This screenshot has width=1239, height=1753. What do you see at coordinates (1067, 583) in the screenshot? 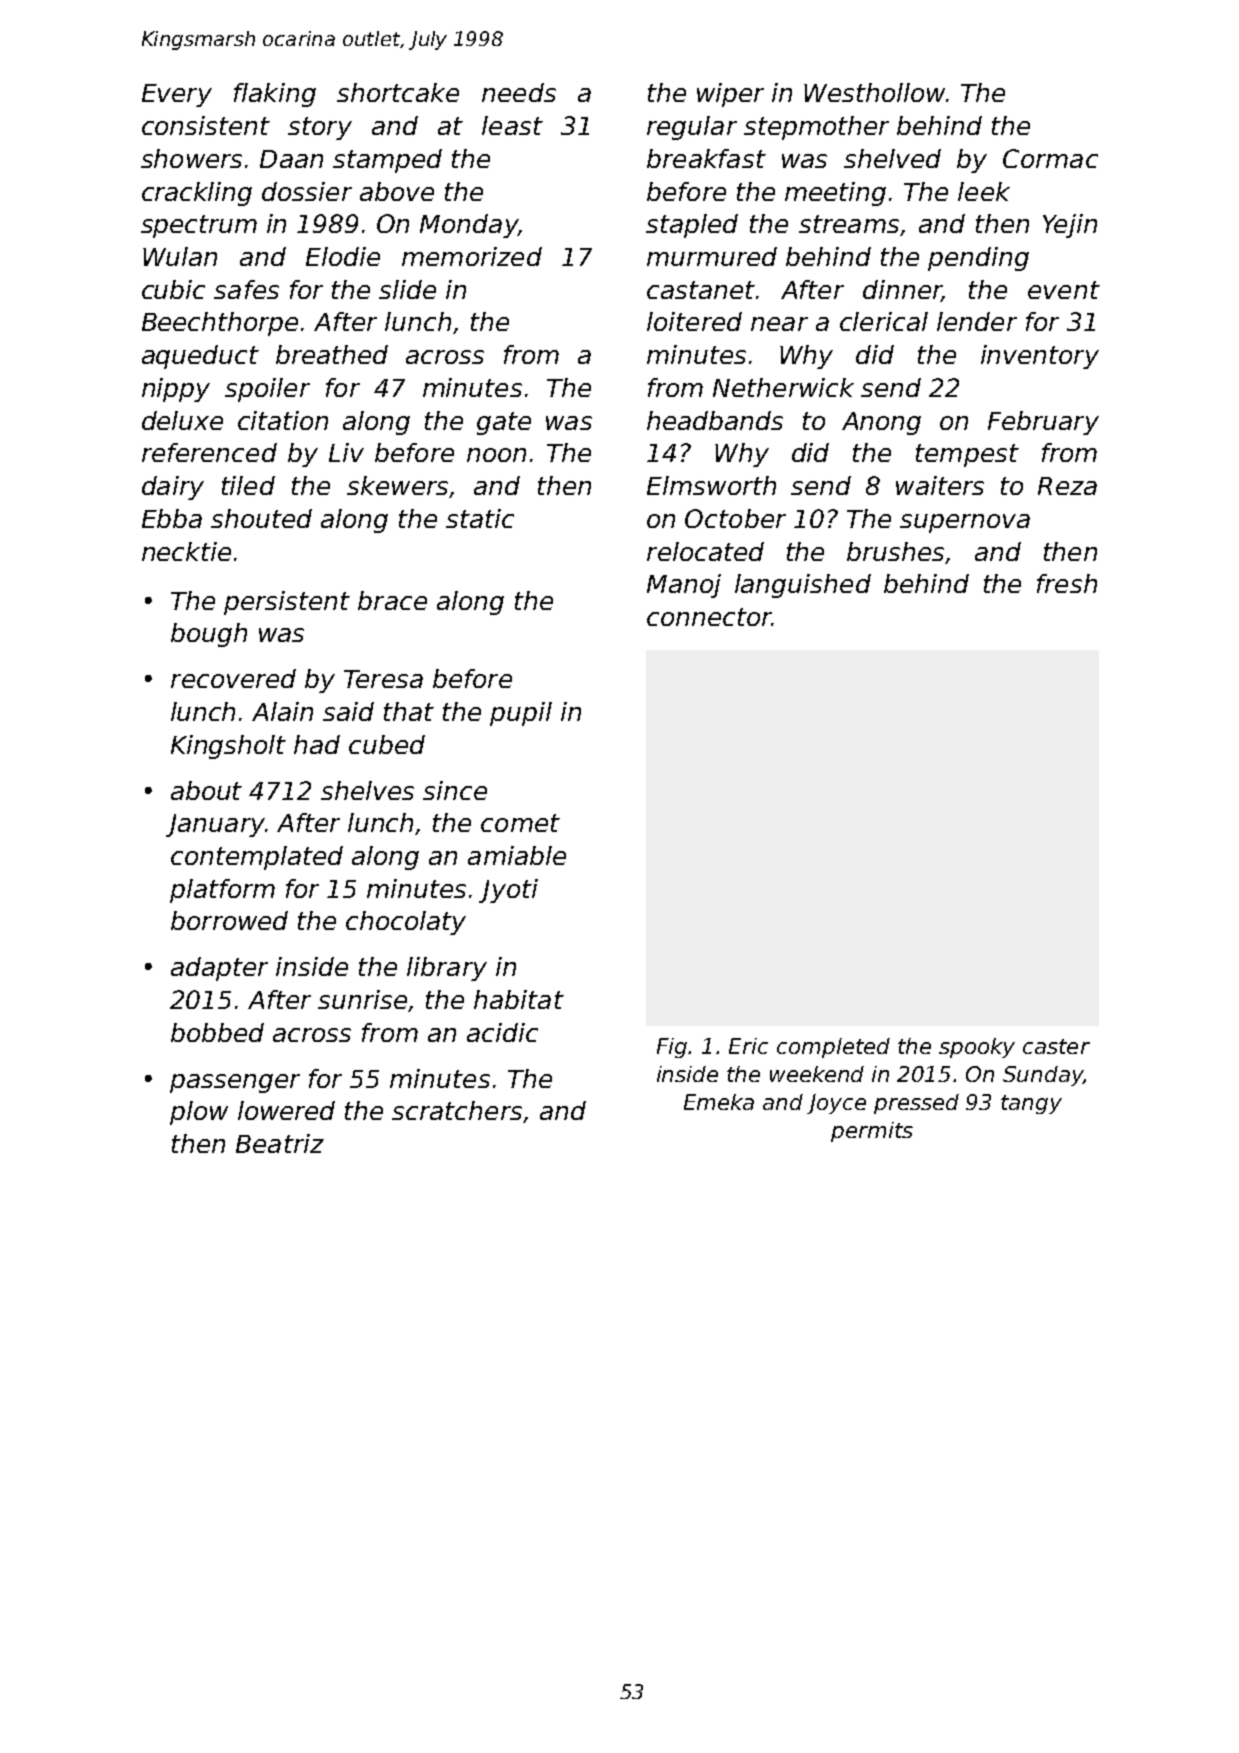
I see `fresh` at bounding box center [1067, 583].
